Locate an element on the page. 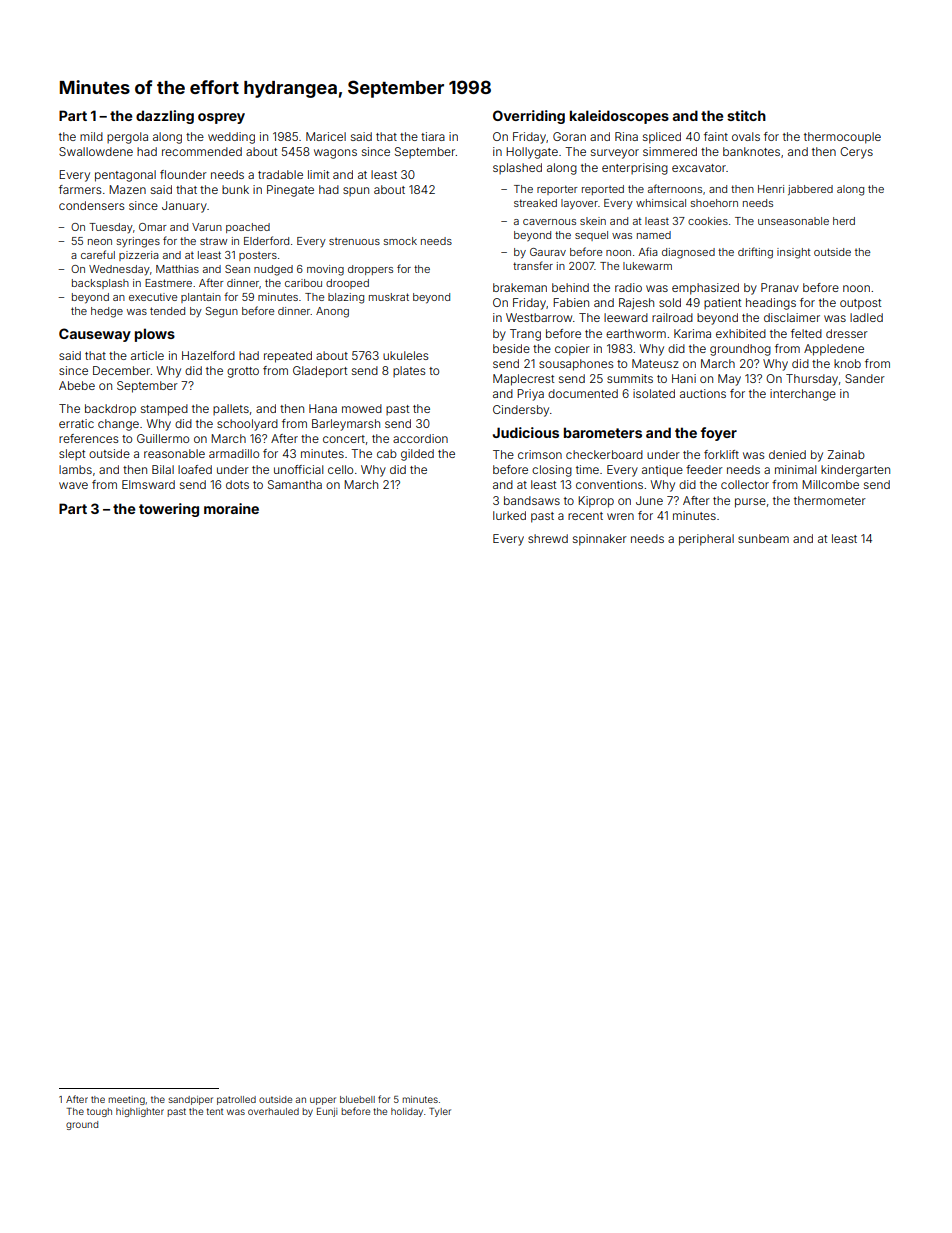 This image has width=952, height=1233. towering is located at coordinates (169, 510).
